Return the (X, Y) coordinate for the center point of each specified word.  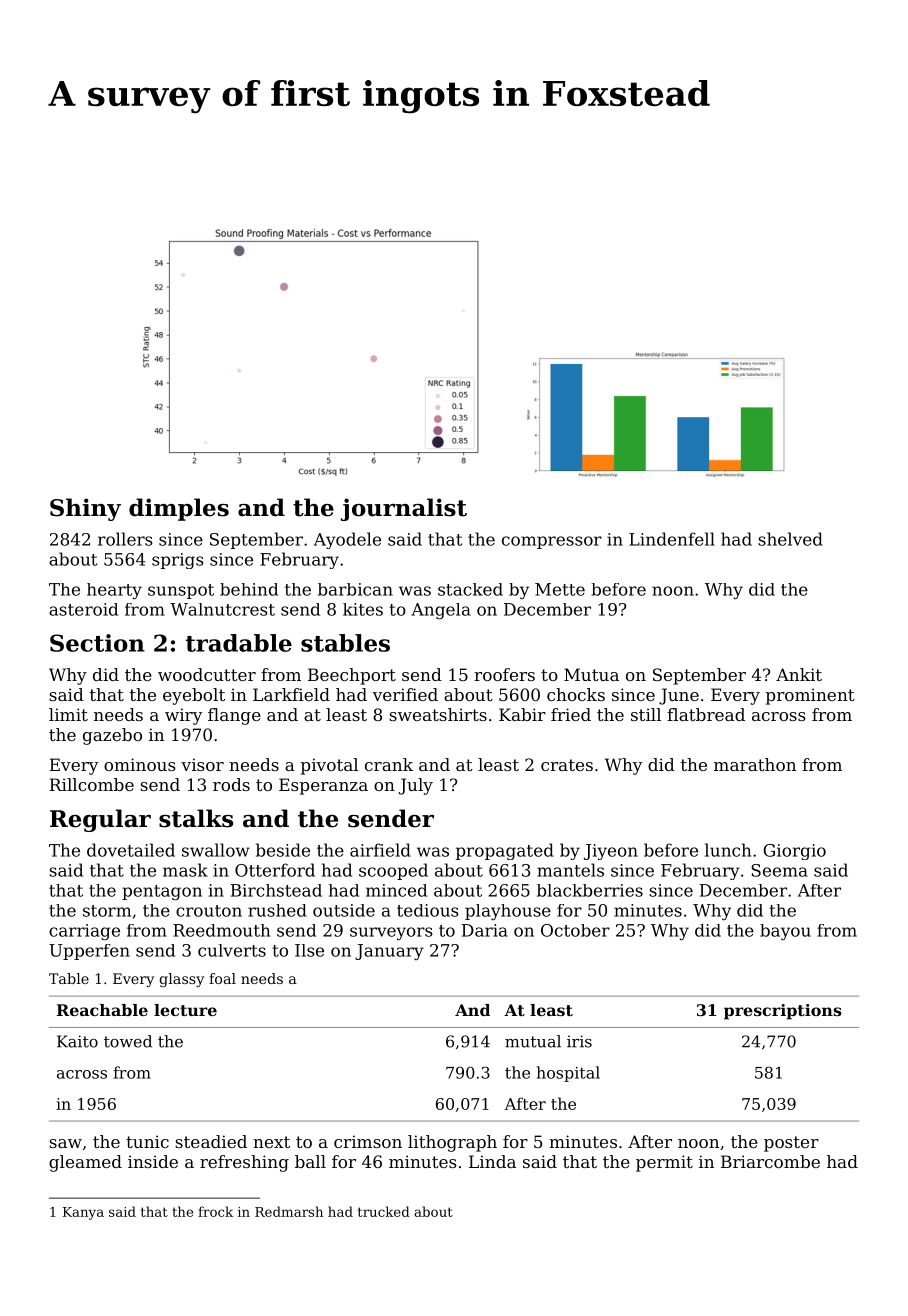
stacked (470, 589)
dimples (179, 509)
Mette (560, 589)
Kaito (77, 1041)
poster (791, 1144)
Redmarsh (289, 1211)
